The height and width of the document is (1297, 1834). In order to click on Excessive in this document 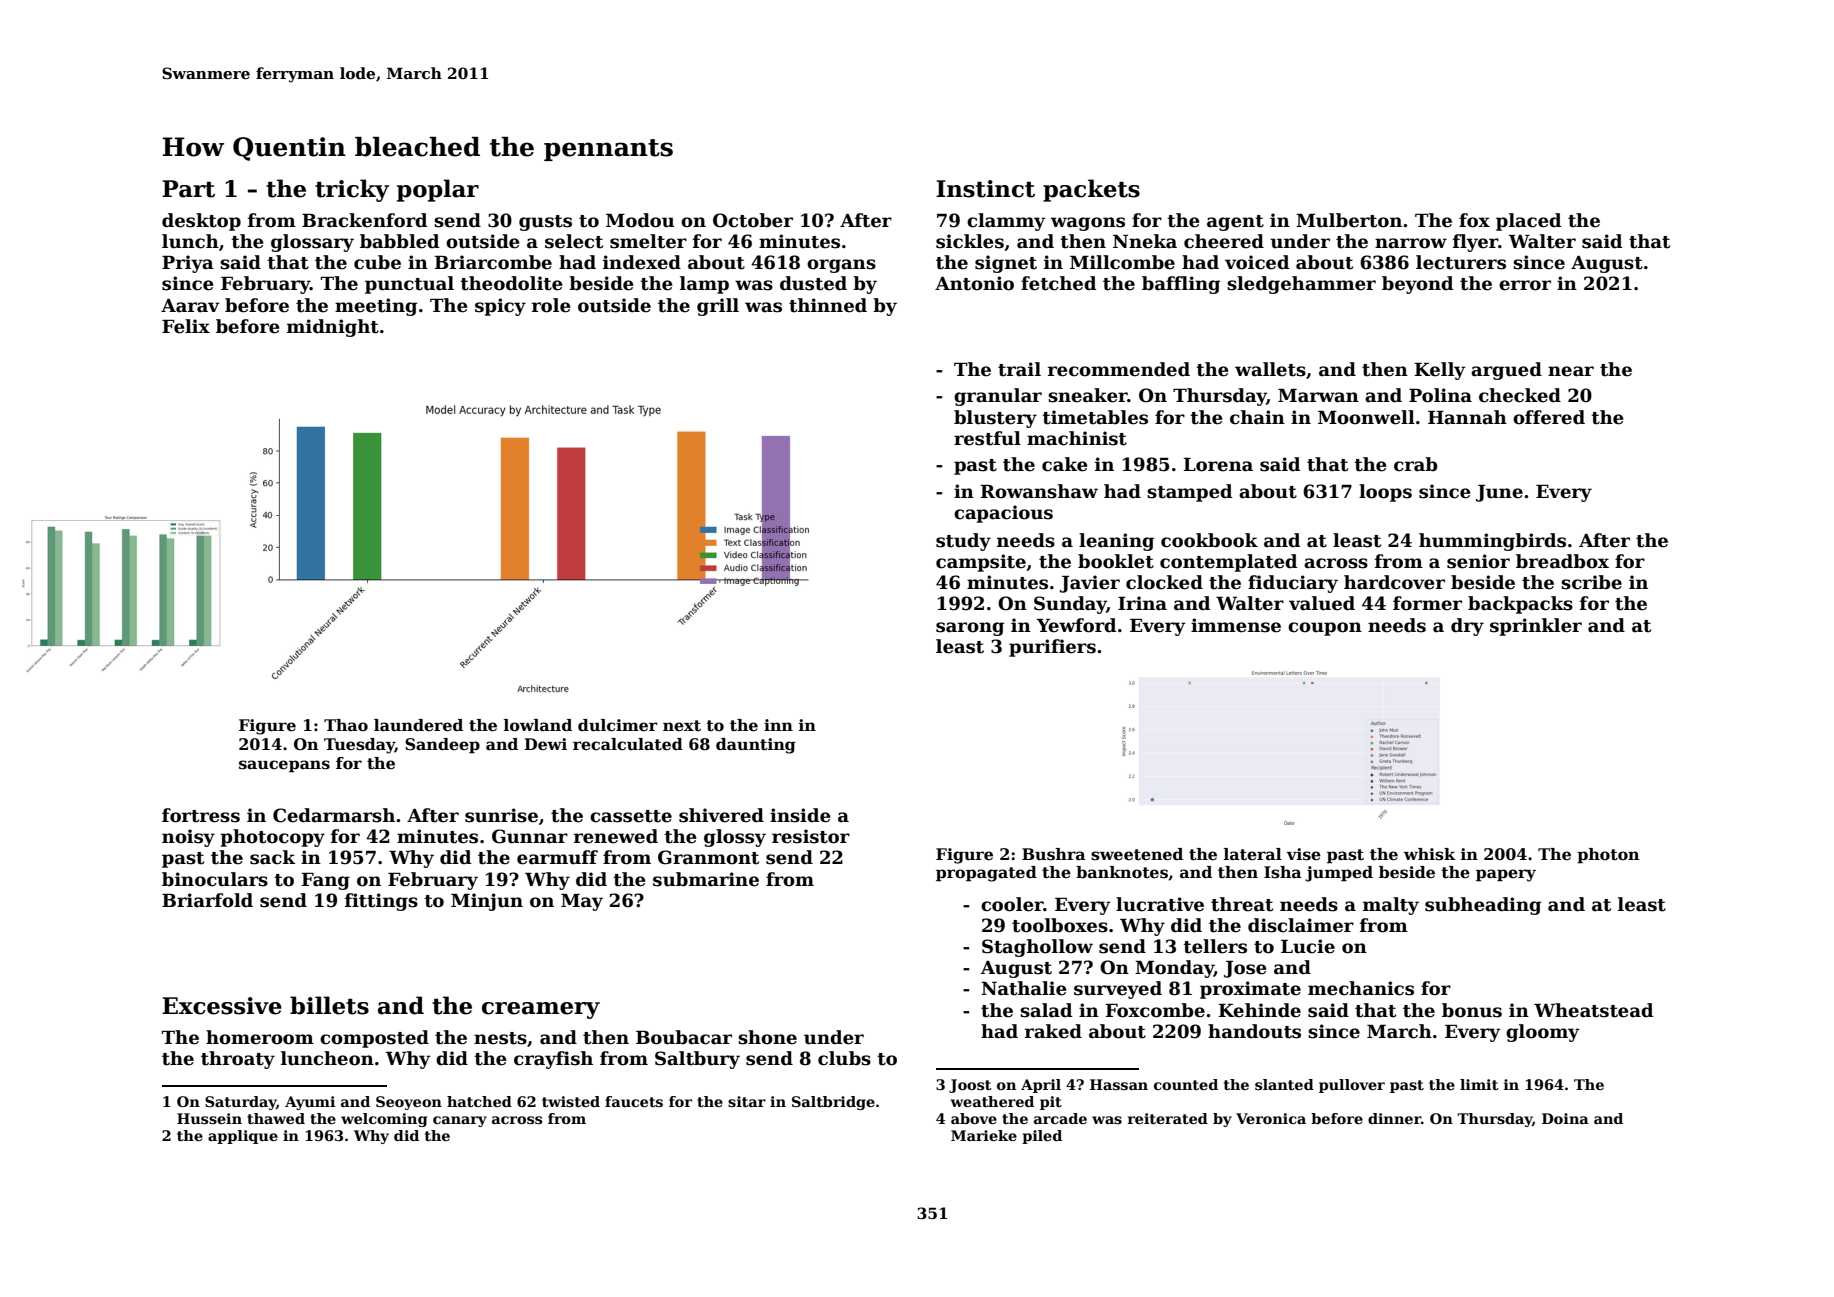, I will do `click(222, 1006)`.
